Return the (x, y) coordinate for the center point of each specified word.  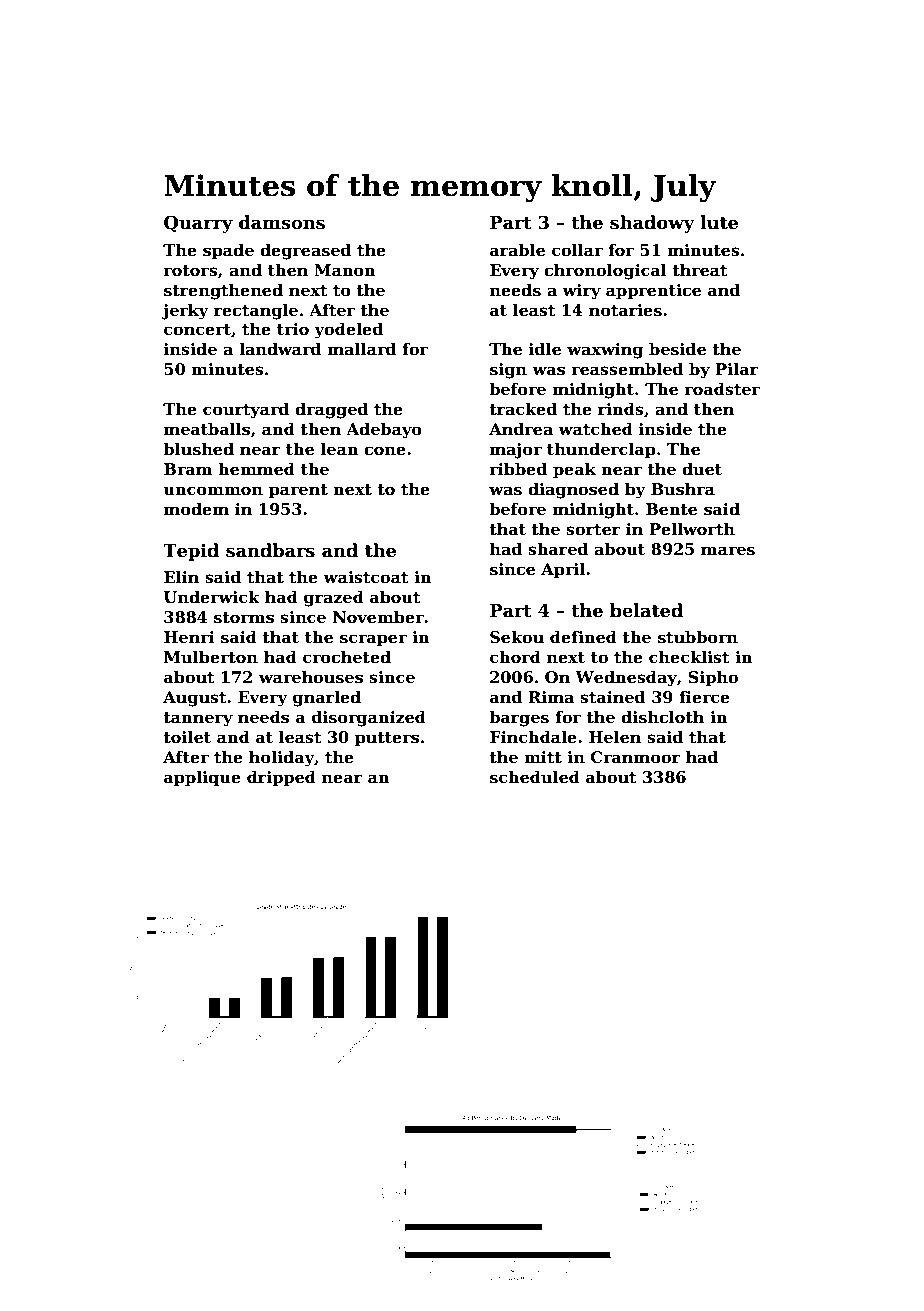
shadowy (652, 224)
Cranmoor (636, 757)
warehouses (311, 677)
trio (293, 329)
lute (719, 222)
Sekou (517, 637)
